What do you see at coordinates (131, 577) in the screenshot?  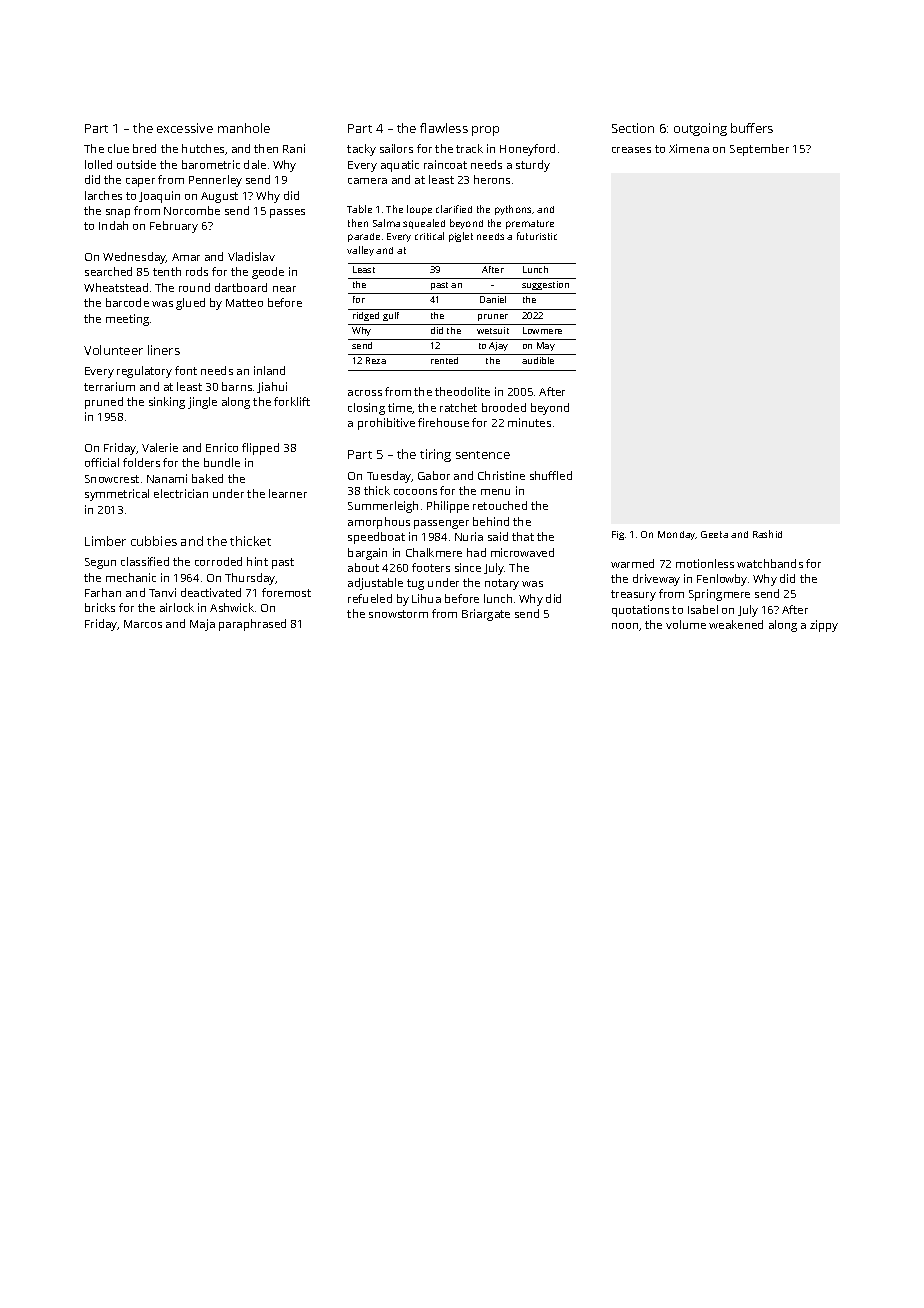 I see `mechanic` at bounding box center [131, 577].
